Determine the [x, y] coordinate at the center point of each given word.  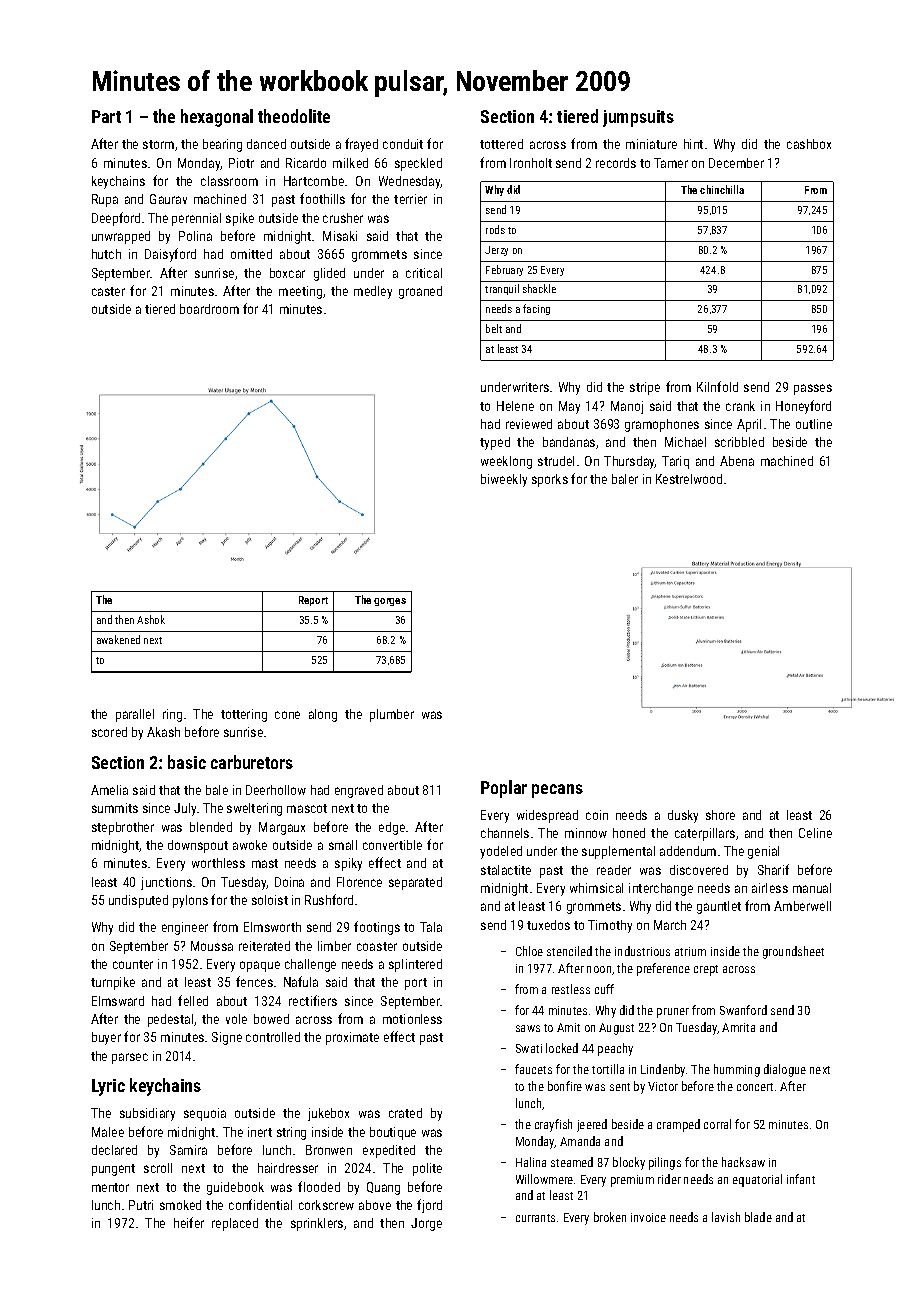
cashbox [809, 144]
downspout [198, 846]
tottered [501, 144]
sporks [550, 480]
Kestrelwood [689, 479]
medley [373, 292]
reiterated [264, 946]
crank [740, 406]
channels [505, 833]
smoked [180, 1205]
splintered [415, 965]
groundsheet [793, 952]
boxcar [287, 273]
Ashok [151, 619]
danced [266, 144]
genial [763, 852]
